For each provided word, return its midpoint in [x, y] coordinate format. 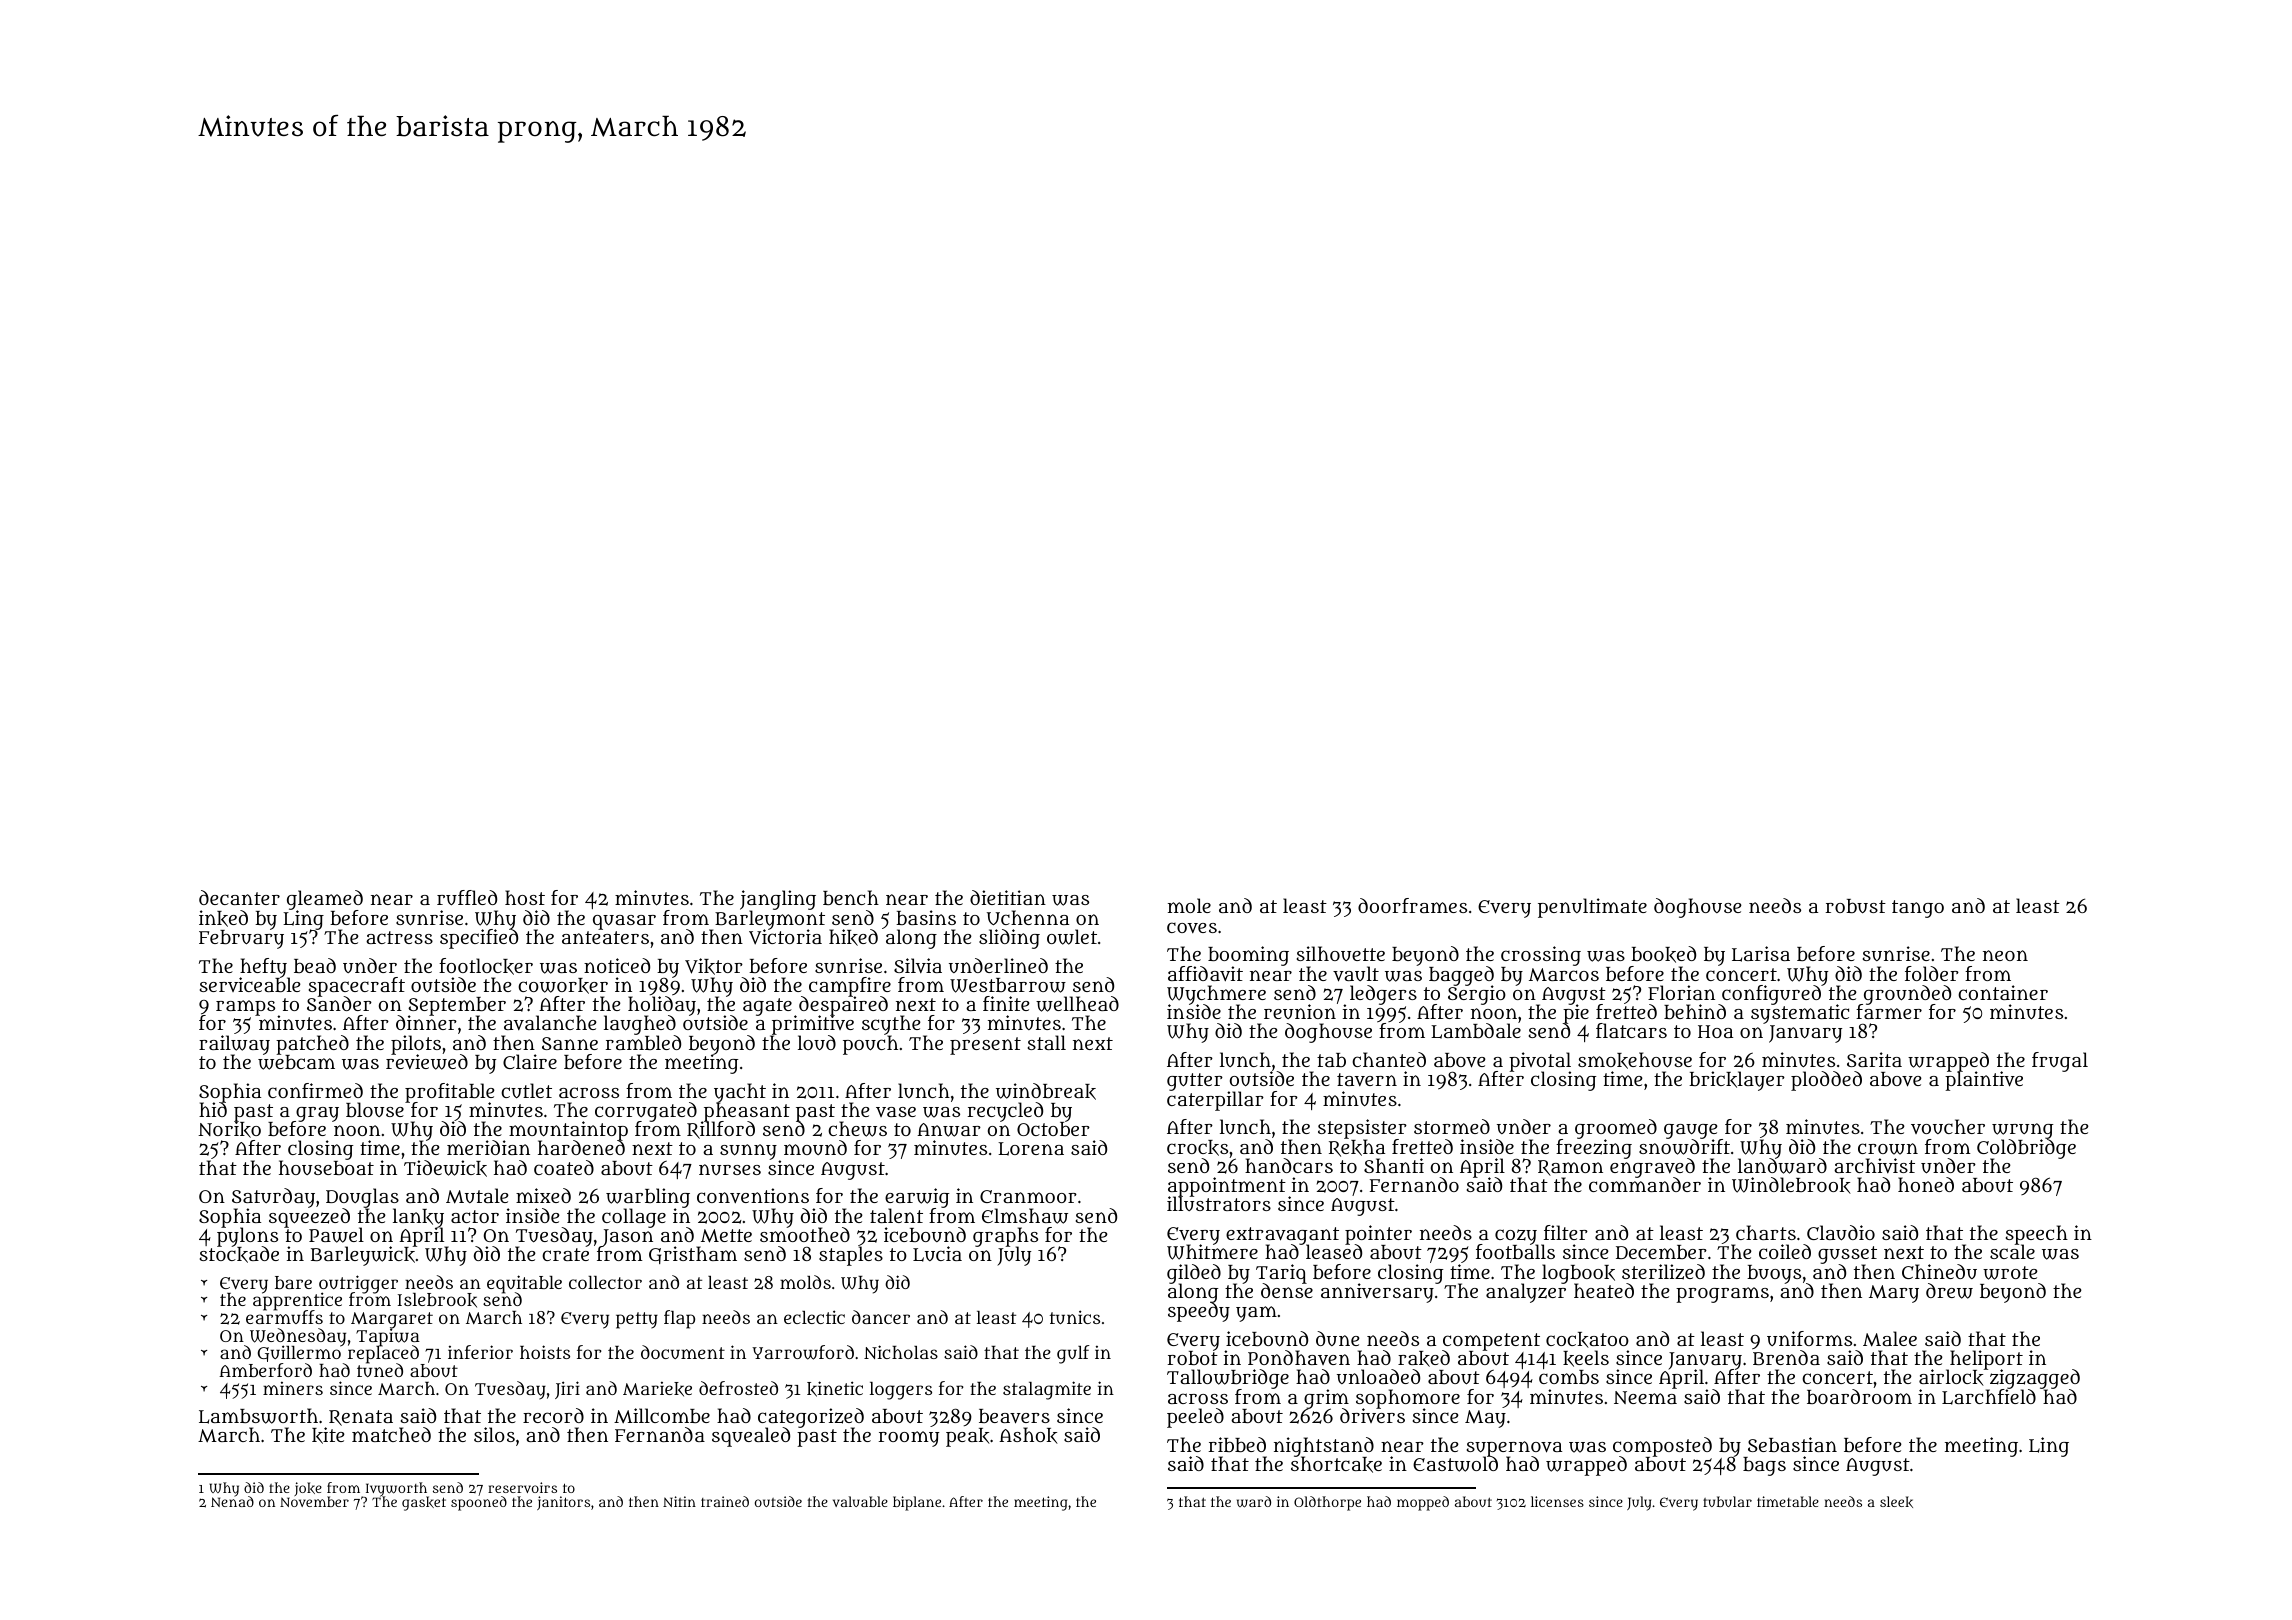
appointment [1227, 1187]
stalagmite [1047, 1390]
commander [1645, 1185]
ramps [245, 1008]
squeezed [309, 1218]
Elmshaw [1025, 1216]
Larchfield [1989, 1397]
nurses [730, 1169]
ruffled [467, 898]
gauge [1691, 1131]
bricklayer [1737, 1081]
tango [1918, 909]
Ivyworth [397, 1489]
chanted [1389, 1059]
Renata [361, 1418]
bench [851, 897]
